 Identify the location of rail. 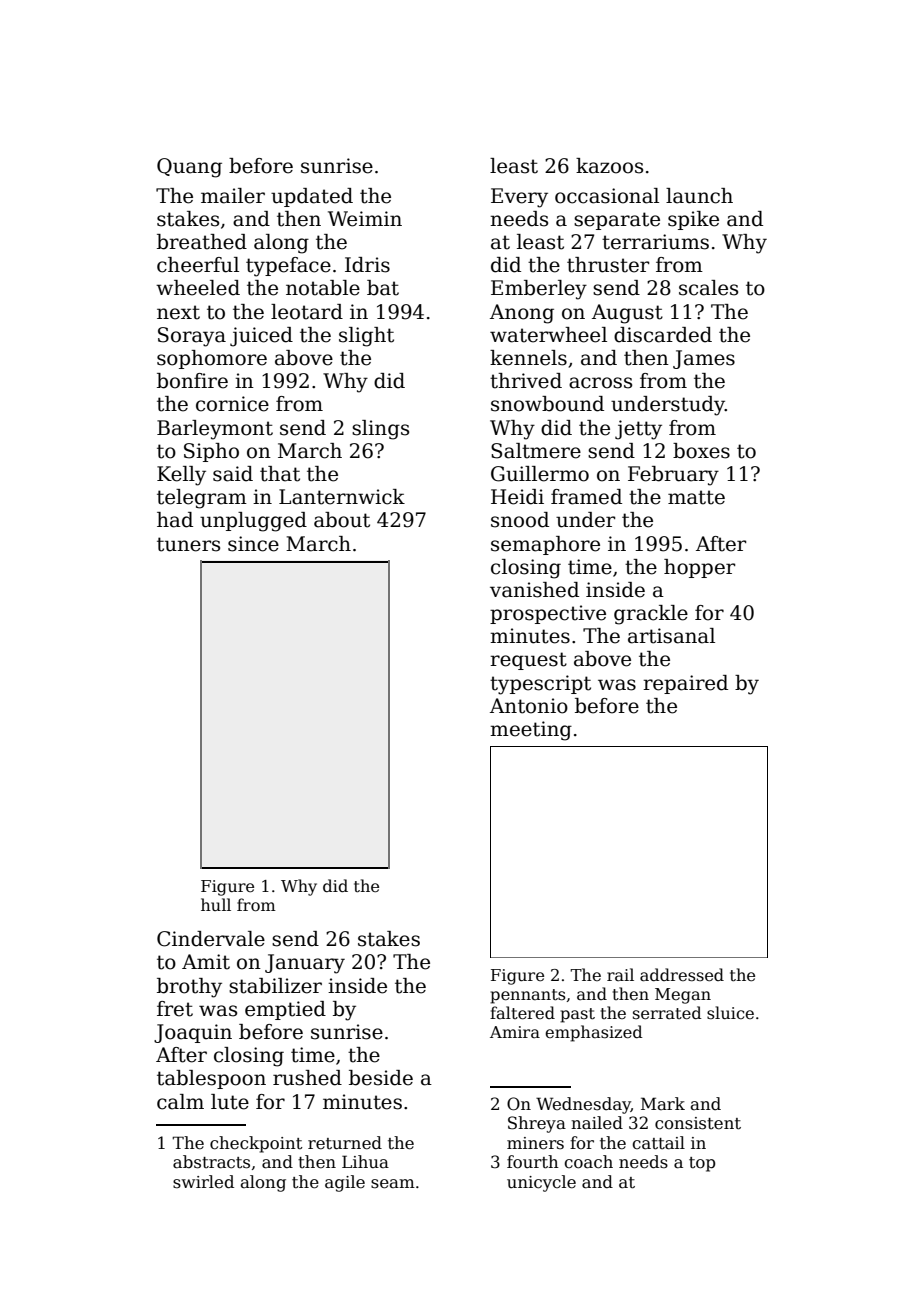
(620, 974).
